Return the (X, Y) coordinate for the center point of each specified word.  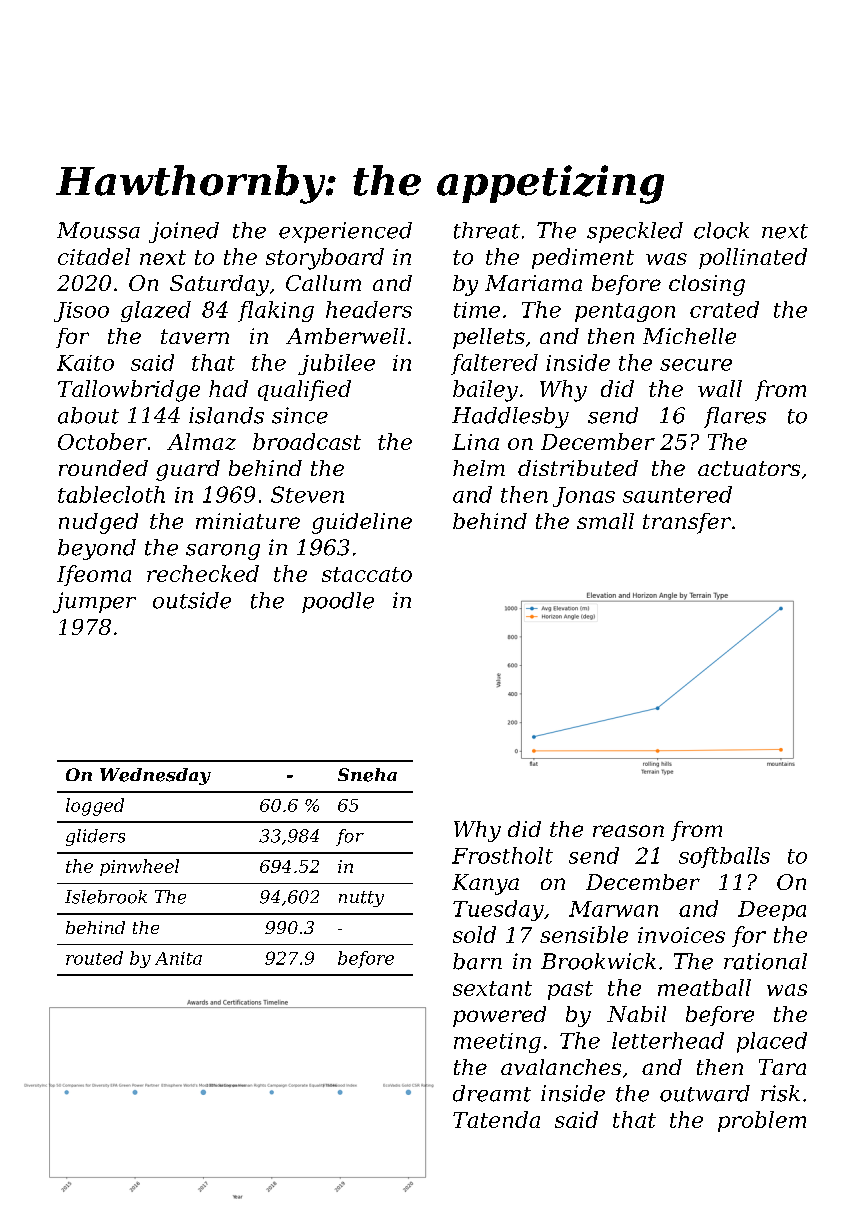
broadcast (307, 441)
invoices (681, 935)
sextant (492, 988)
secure (696, 365)
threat (487, 230)
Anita (178, 958)
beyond (97, 549)
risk (780, 1093)
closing (707, 285)
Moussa (98, 230)
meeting (497, 1043)
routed (94, 958)
